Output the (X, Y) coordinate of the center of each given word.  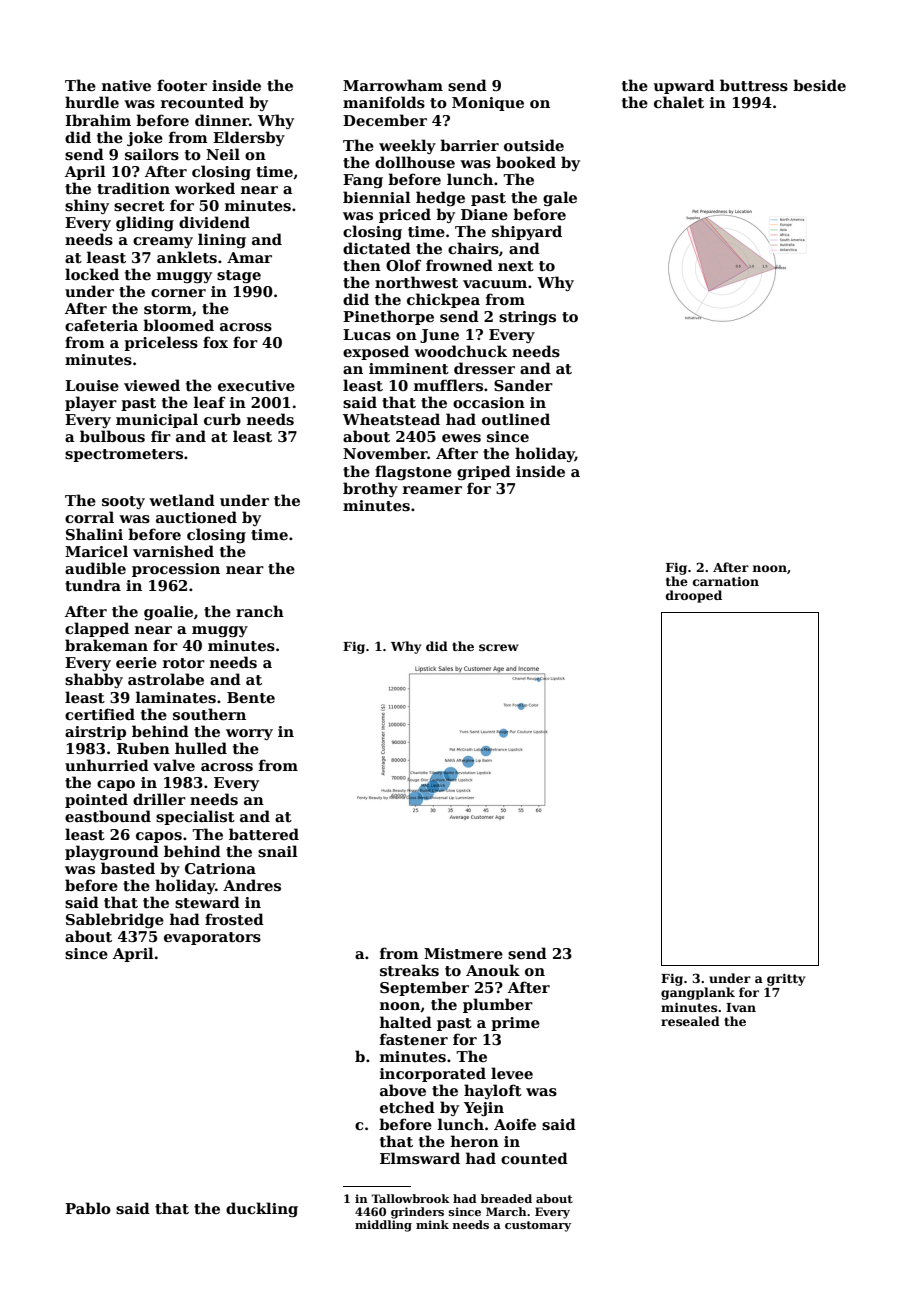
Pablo (88, 1208)
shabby (94, 680)
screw (499, 647)
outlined (516, 419)
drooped (694, 596)
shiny (87, 206)
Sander (523, 385)
